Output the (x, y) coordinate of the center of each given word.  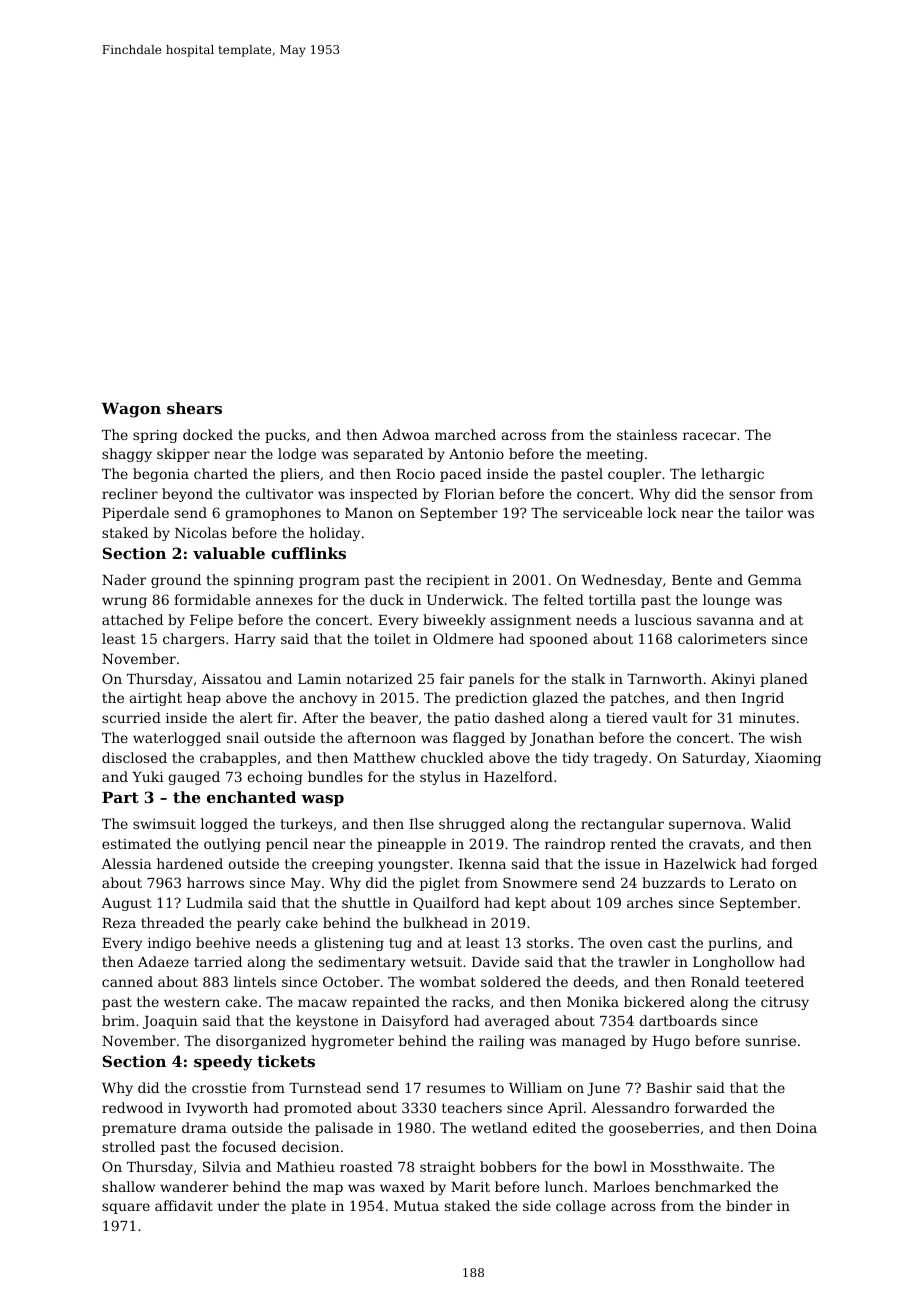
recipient (458, 581)
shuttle (366, 902)
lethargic (732, 475)
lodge (297, 455)
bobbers (508, 1166)
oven (626, 944)
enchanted (251, 797)
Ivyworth (217, 1109)
